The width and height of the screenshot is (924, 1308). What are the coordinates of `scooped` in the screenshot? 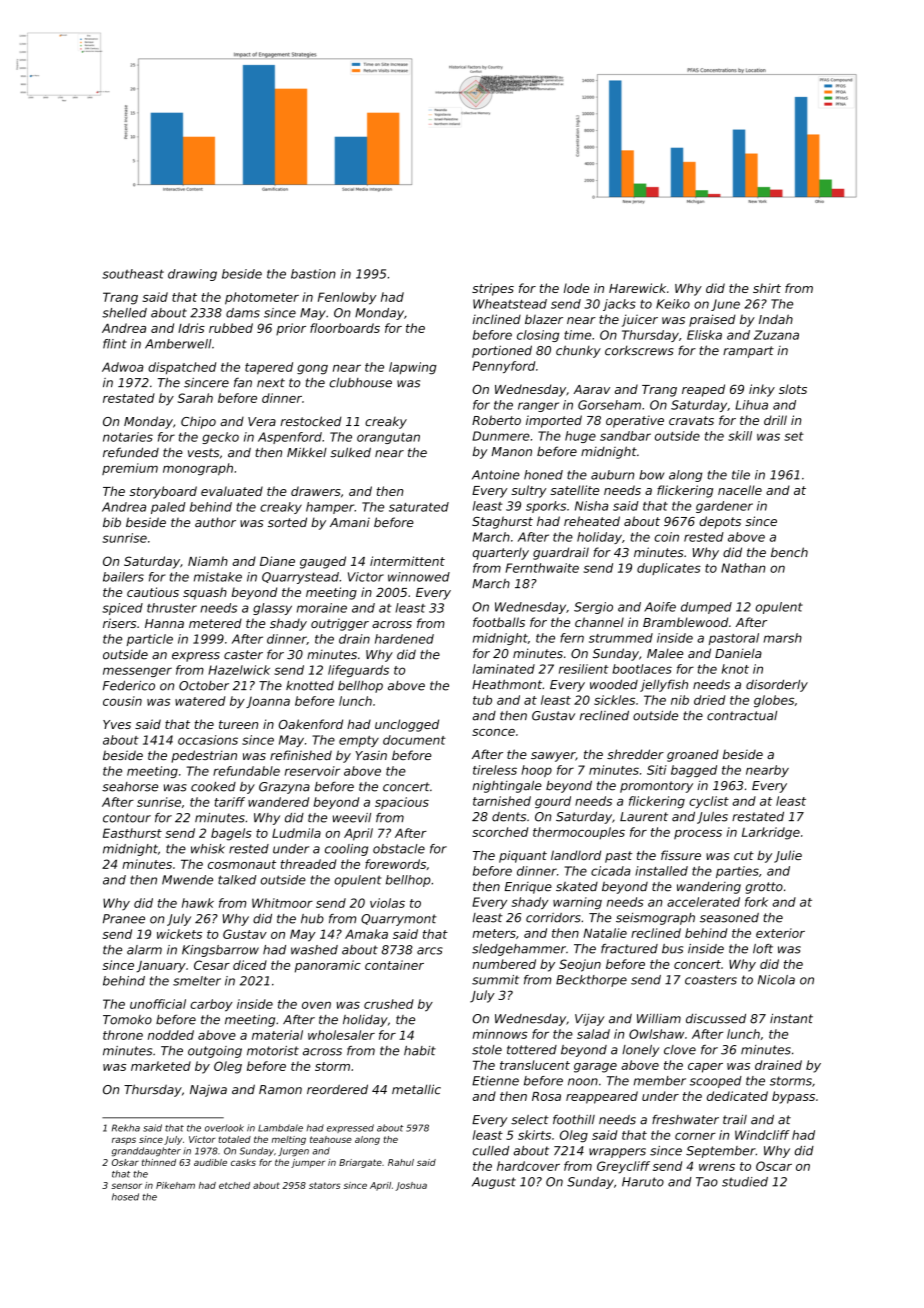 It's located at (716, 1082).
